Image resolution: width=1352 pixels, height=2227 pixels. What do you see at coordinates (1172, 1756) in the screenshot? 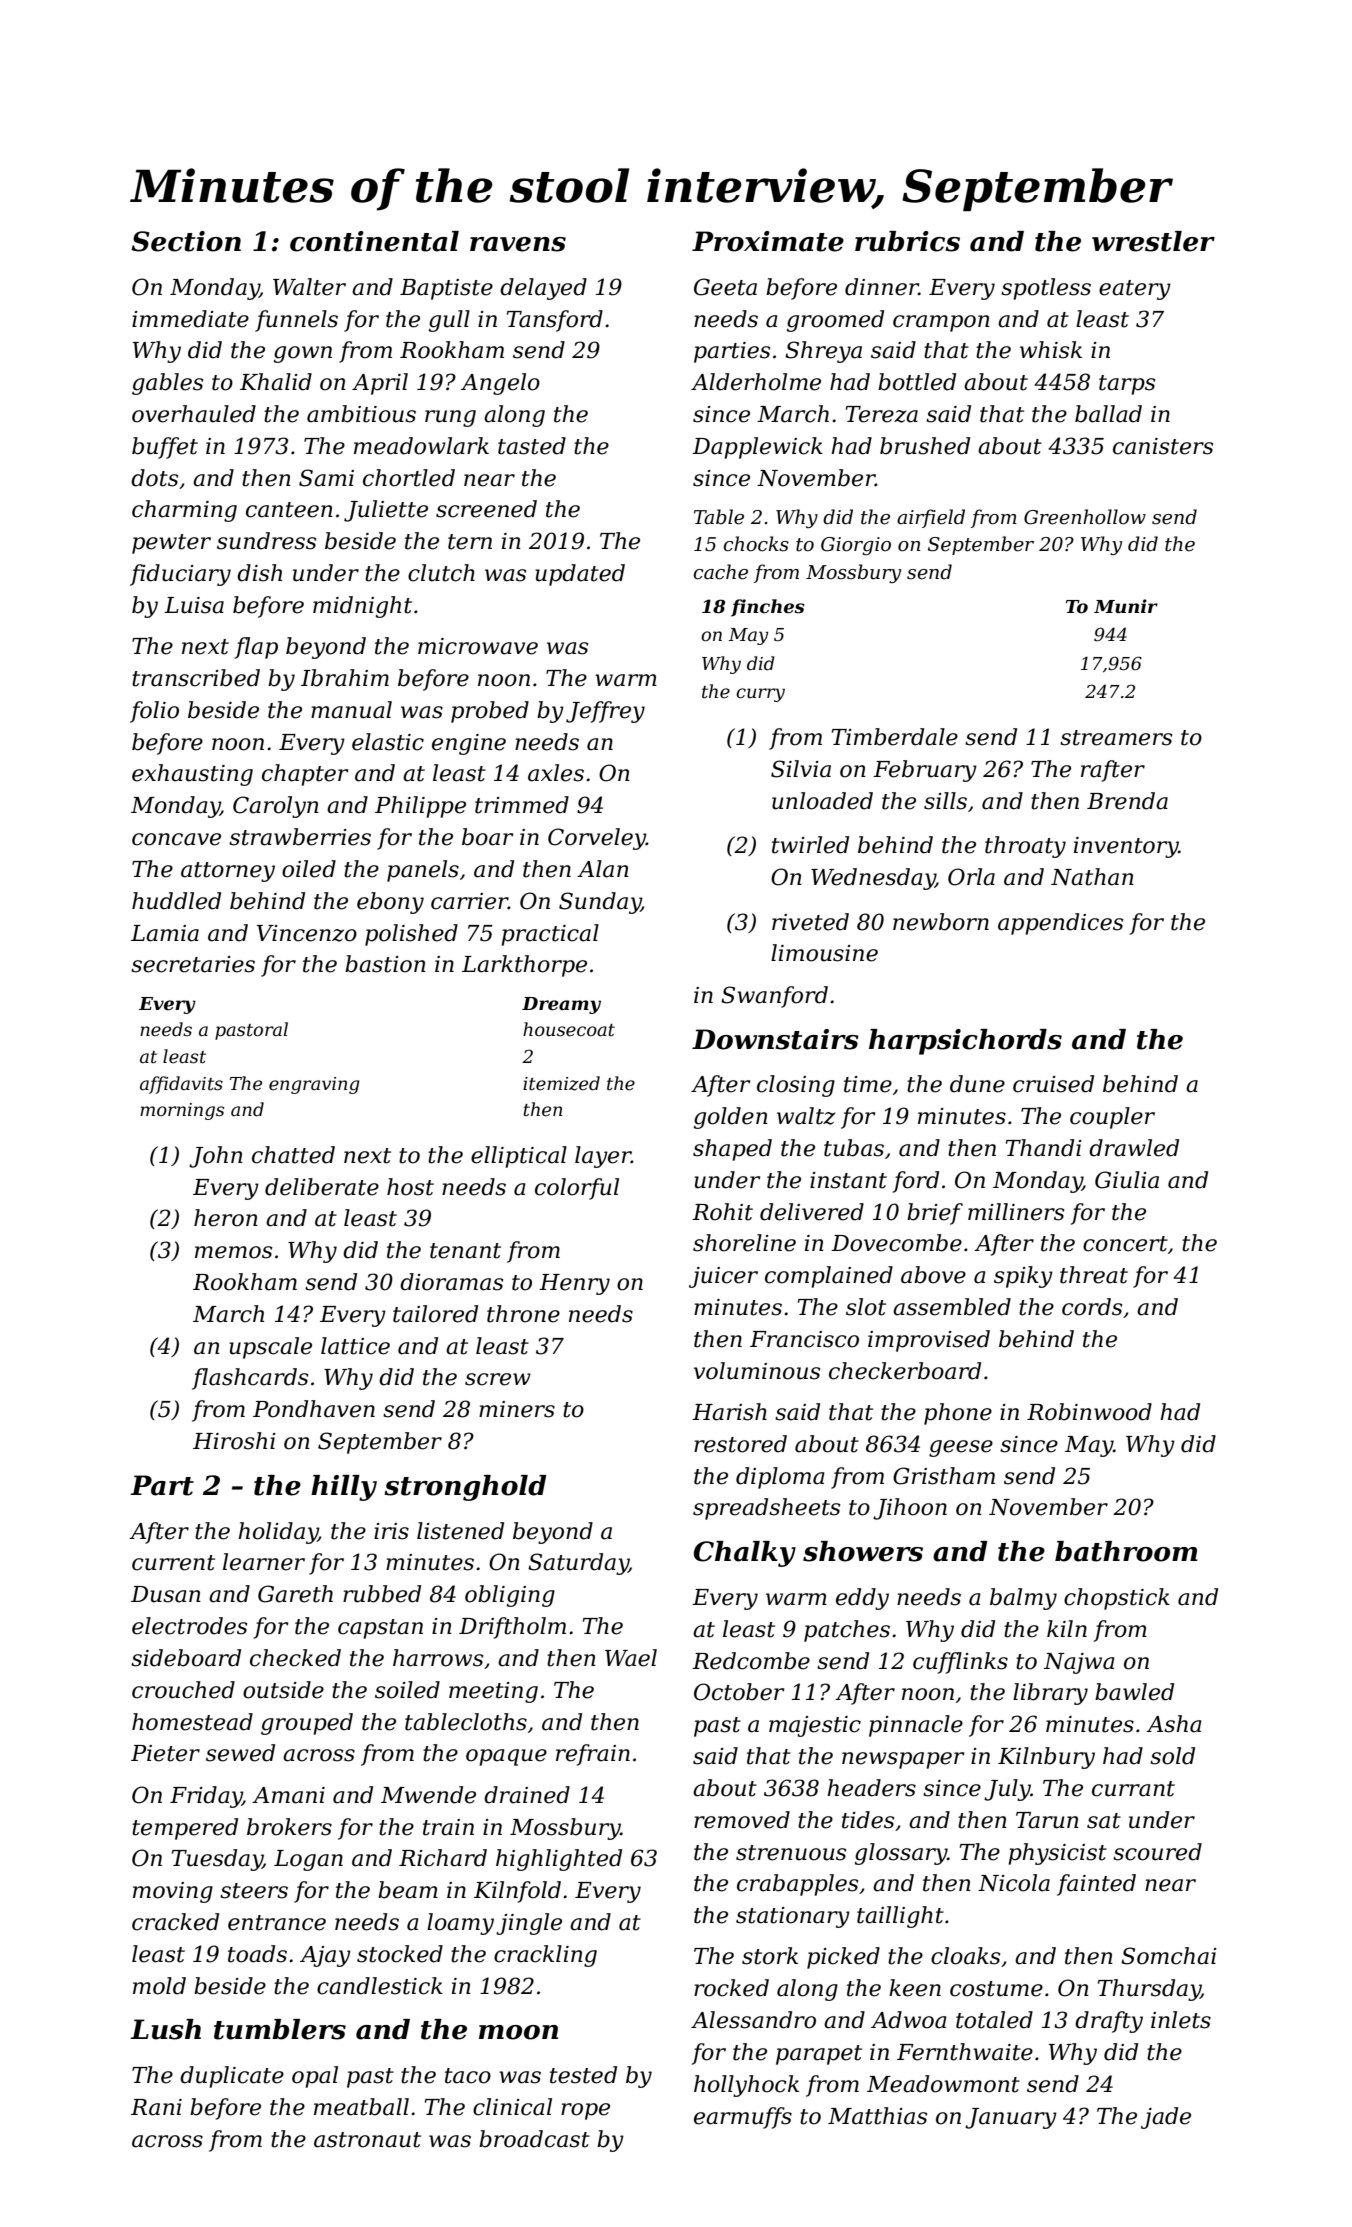
I see `sold` at bounding box center [1172, 1756].
